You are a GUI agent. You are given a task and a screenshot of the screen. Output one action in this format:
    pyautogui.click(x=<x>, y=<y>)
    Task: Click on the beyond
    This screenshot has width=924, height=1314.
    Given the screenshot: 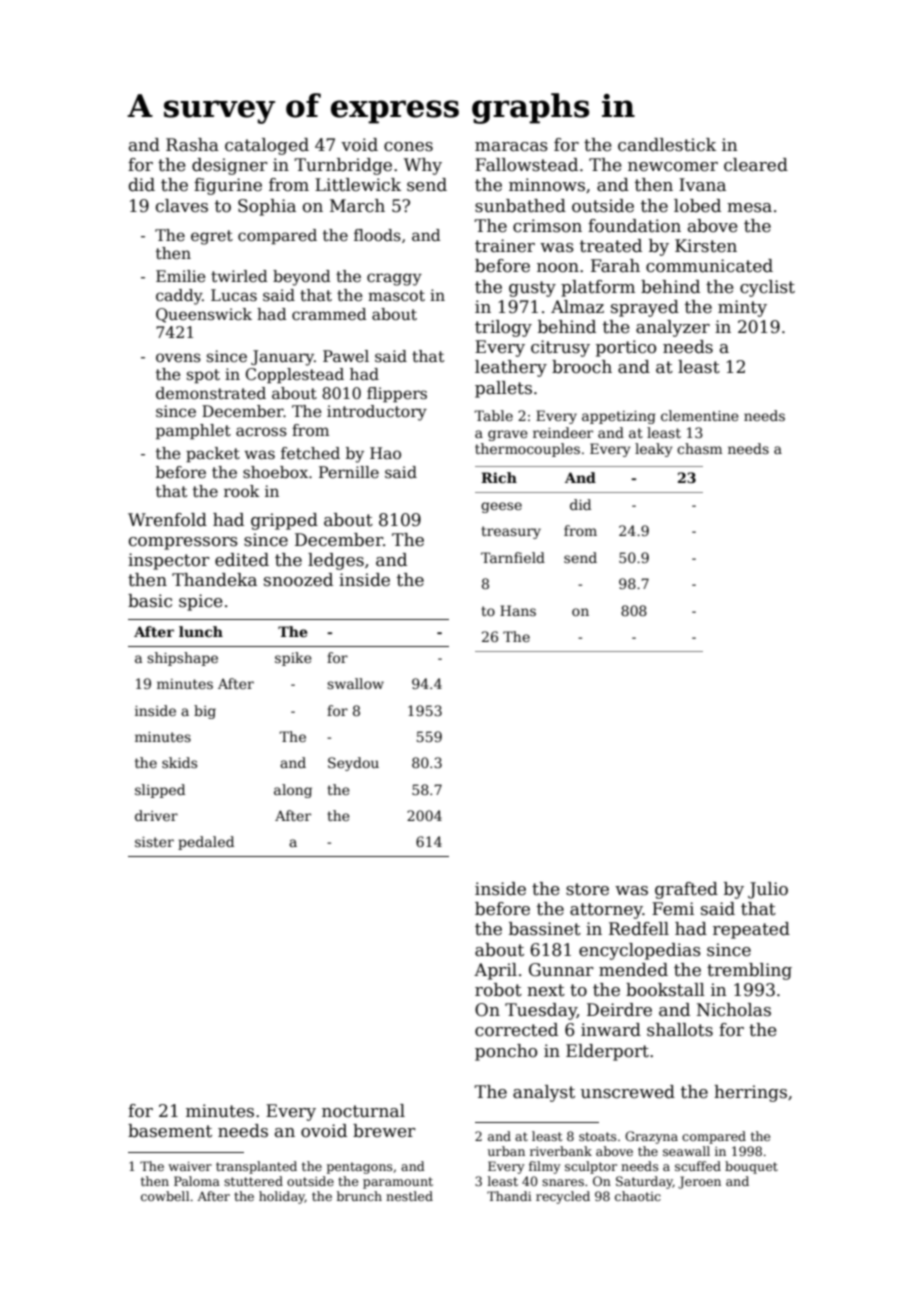 What is the action you would take?
    pyautogui.click(x=302, y=278)
